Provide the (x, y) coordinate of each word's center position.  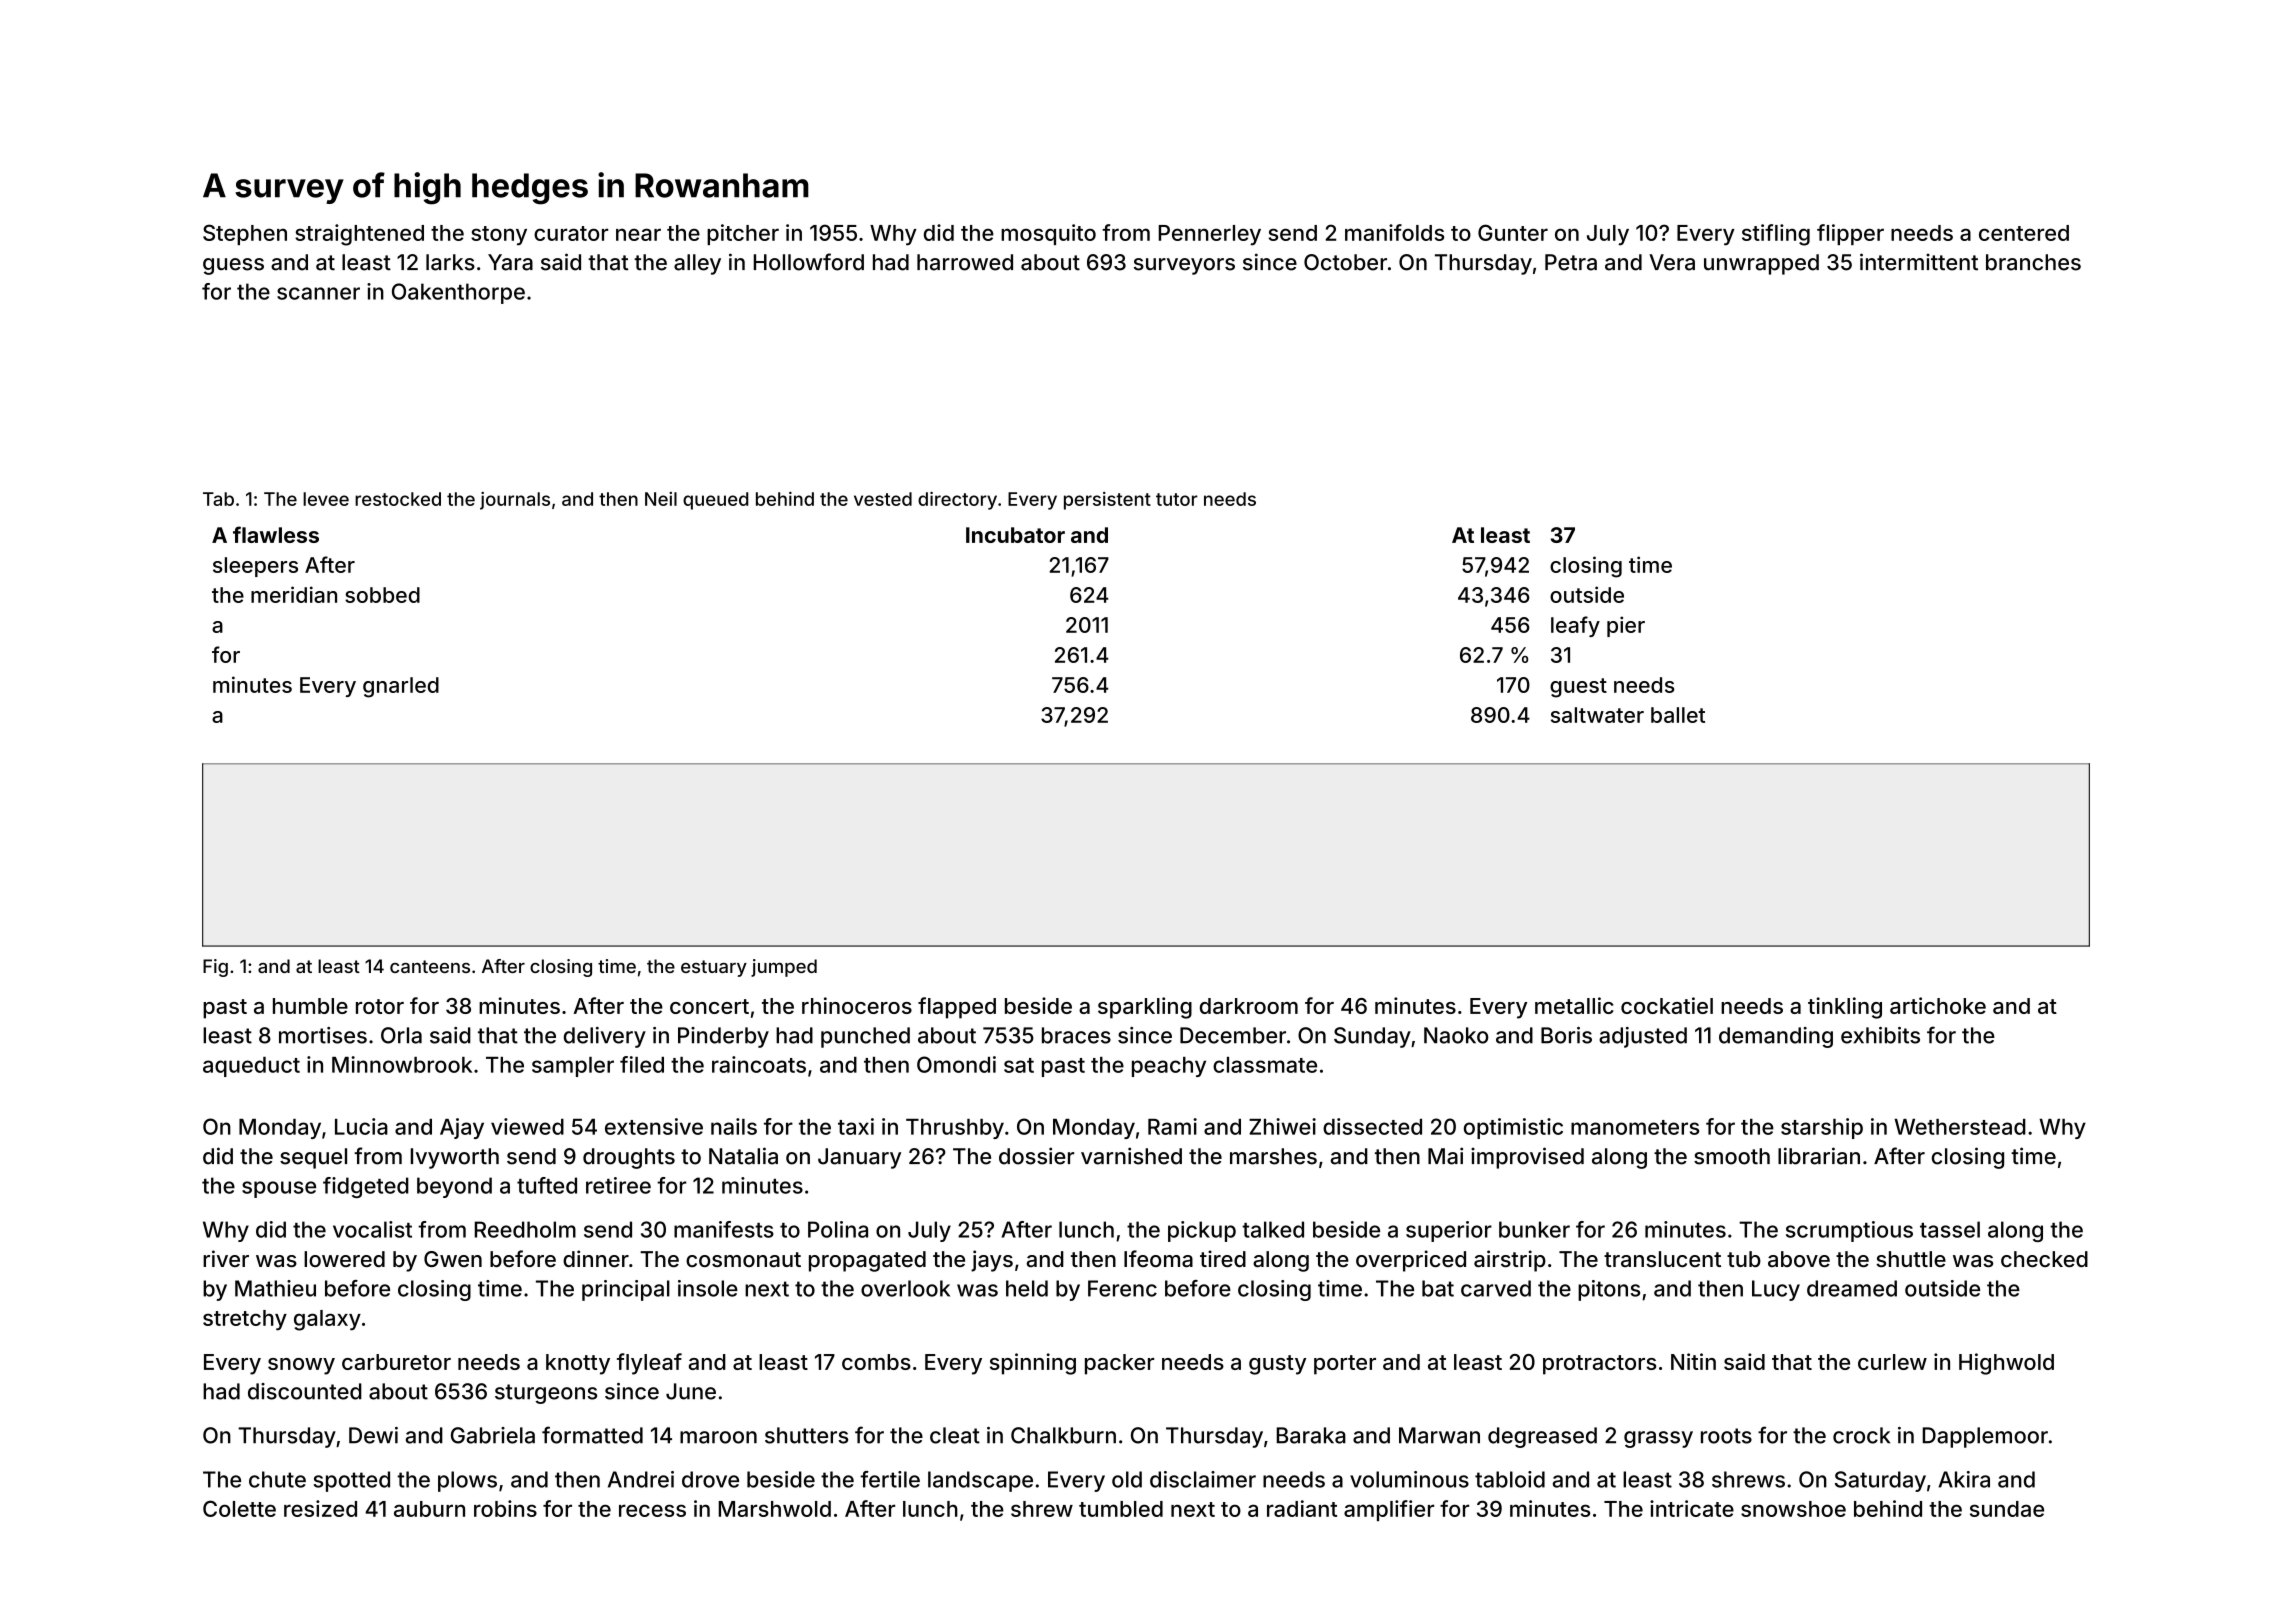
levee (326, 499)
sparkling (1145, 1008)
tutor (1177, 499)
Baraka (1311, 1435)
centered (2024, 233)
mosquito (1048, 234)
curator (571, 233)
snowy (301, 1366)
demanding (1776, 1037)
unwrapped (1761, 264)
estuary (714, 968)
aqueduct (251, 1067)
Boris (1566, 1035)
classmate (1265, 1065)
